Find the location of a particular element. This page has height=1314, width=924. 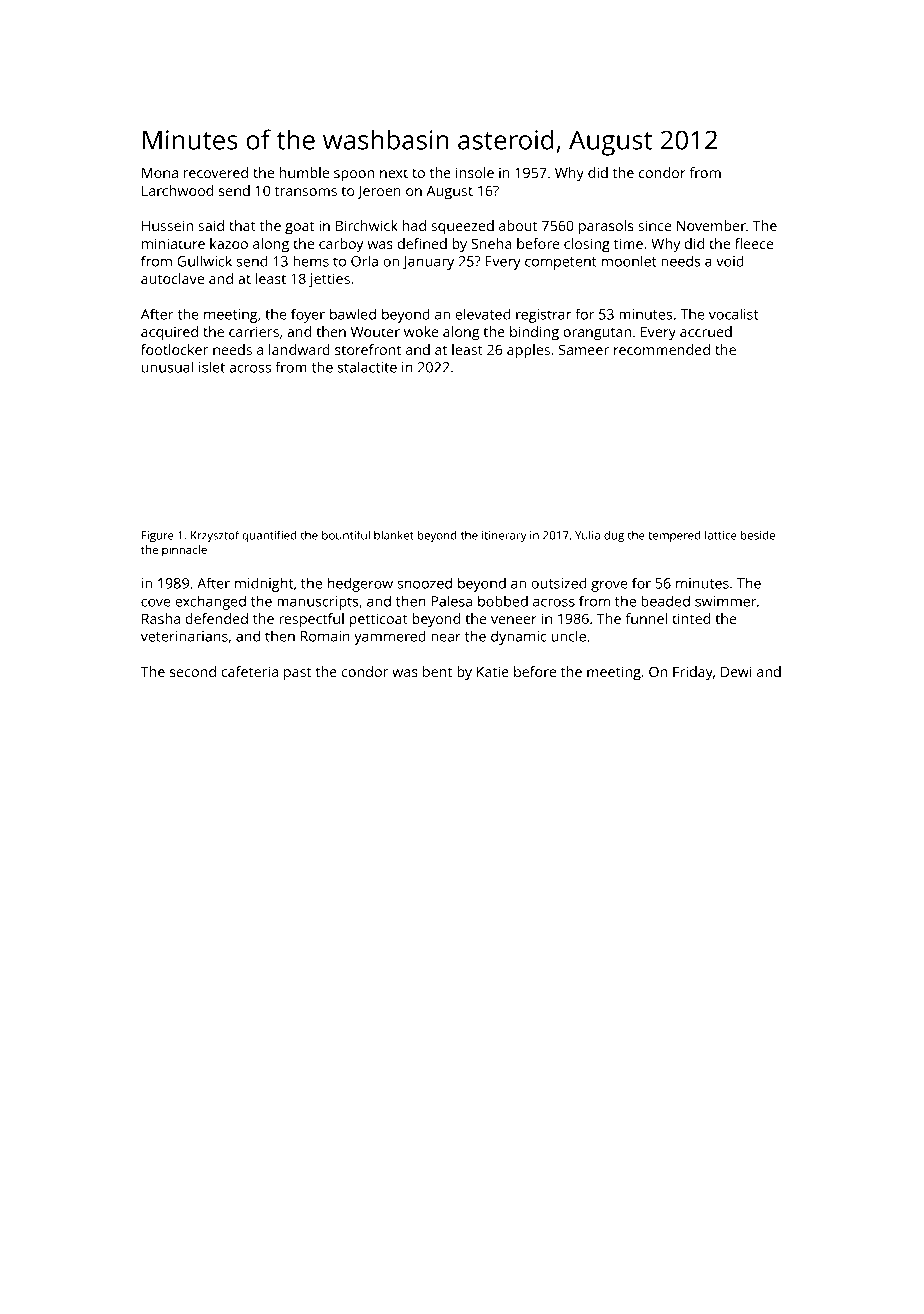

dug is located at coordinates (614, 536).
